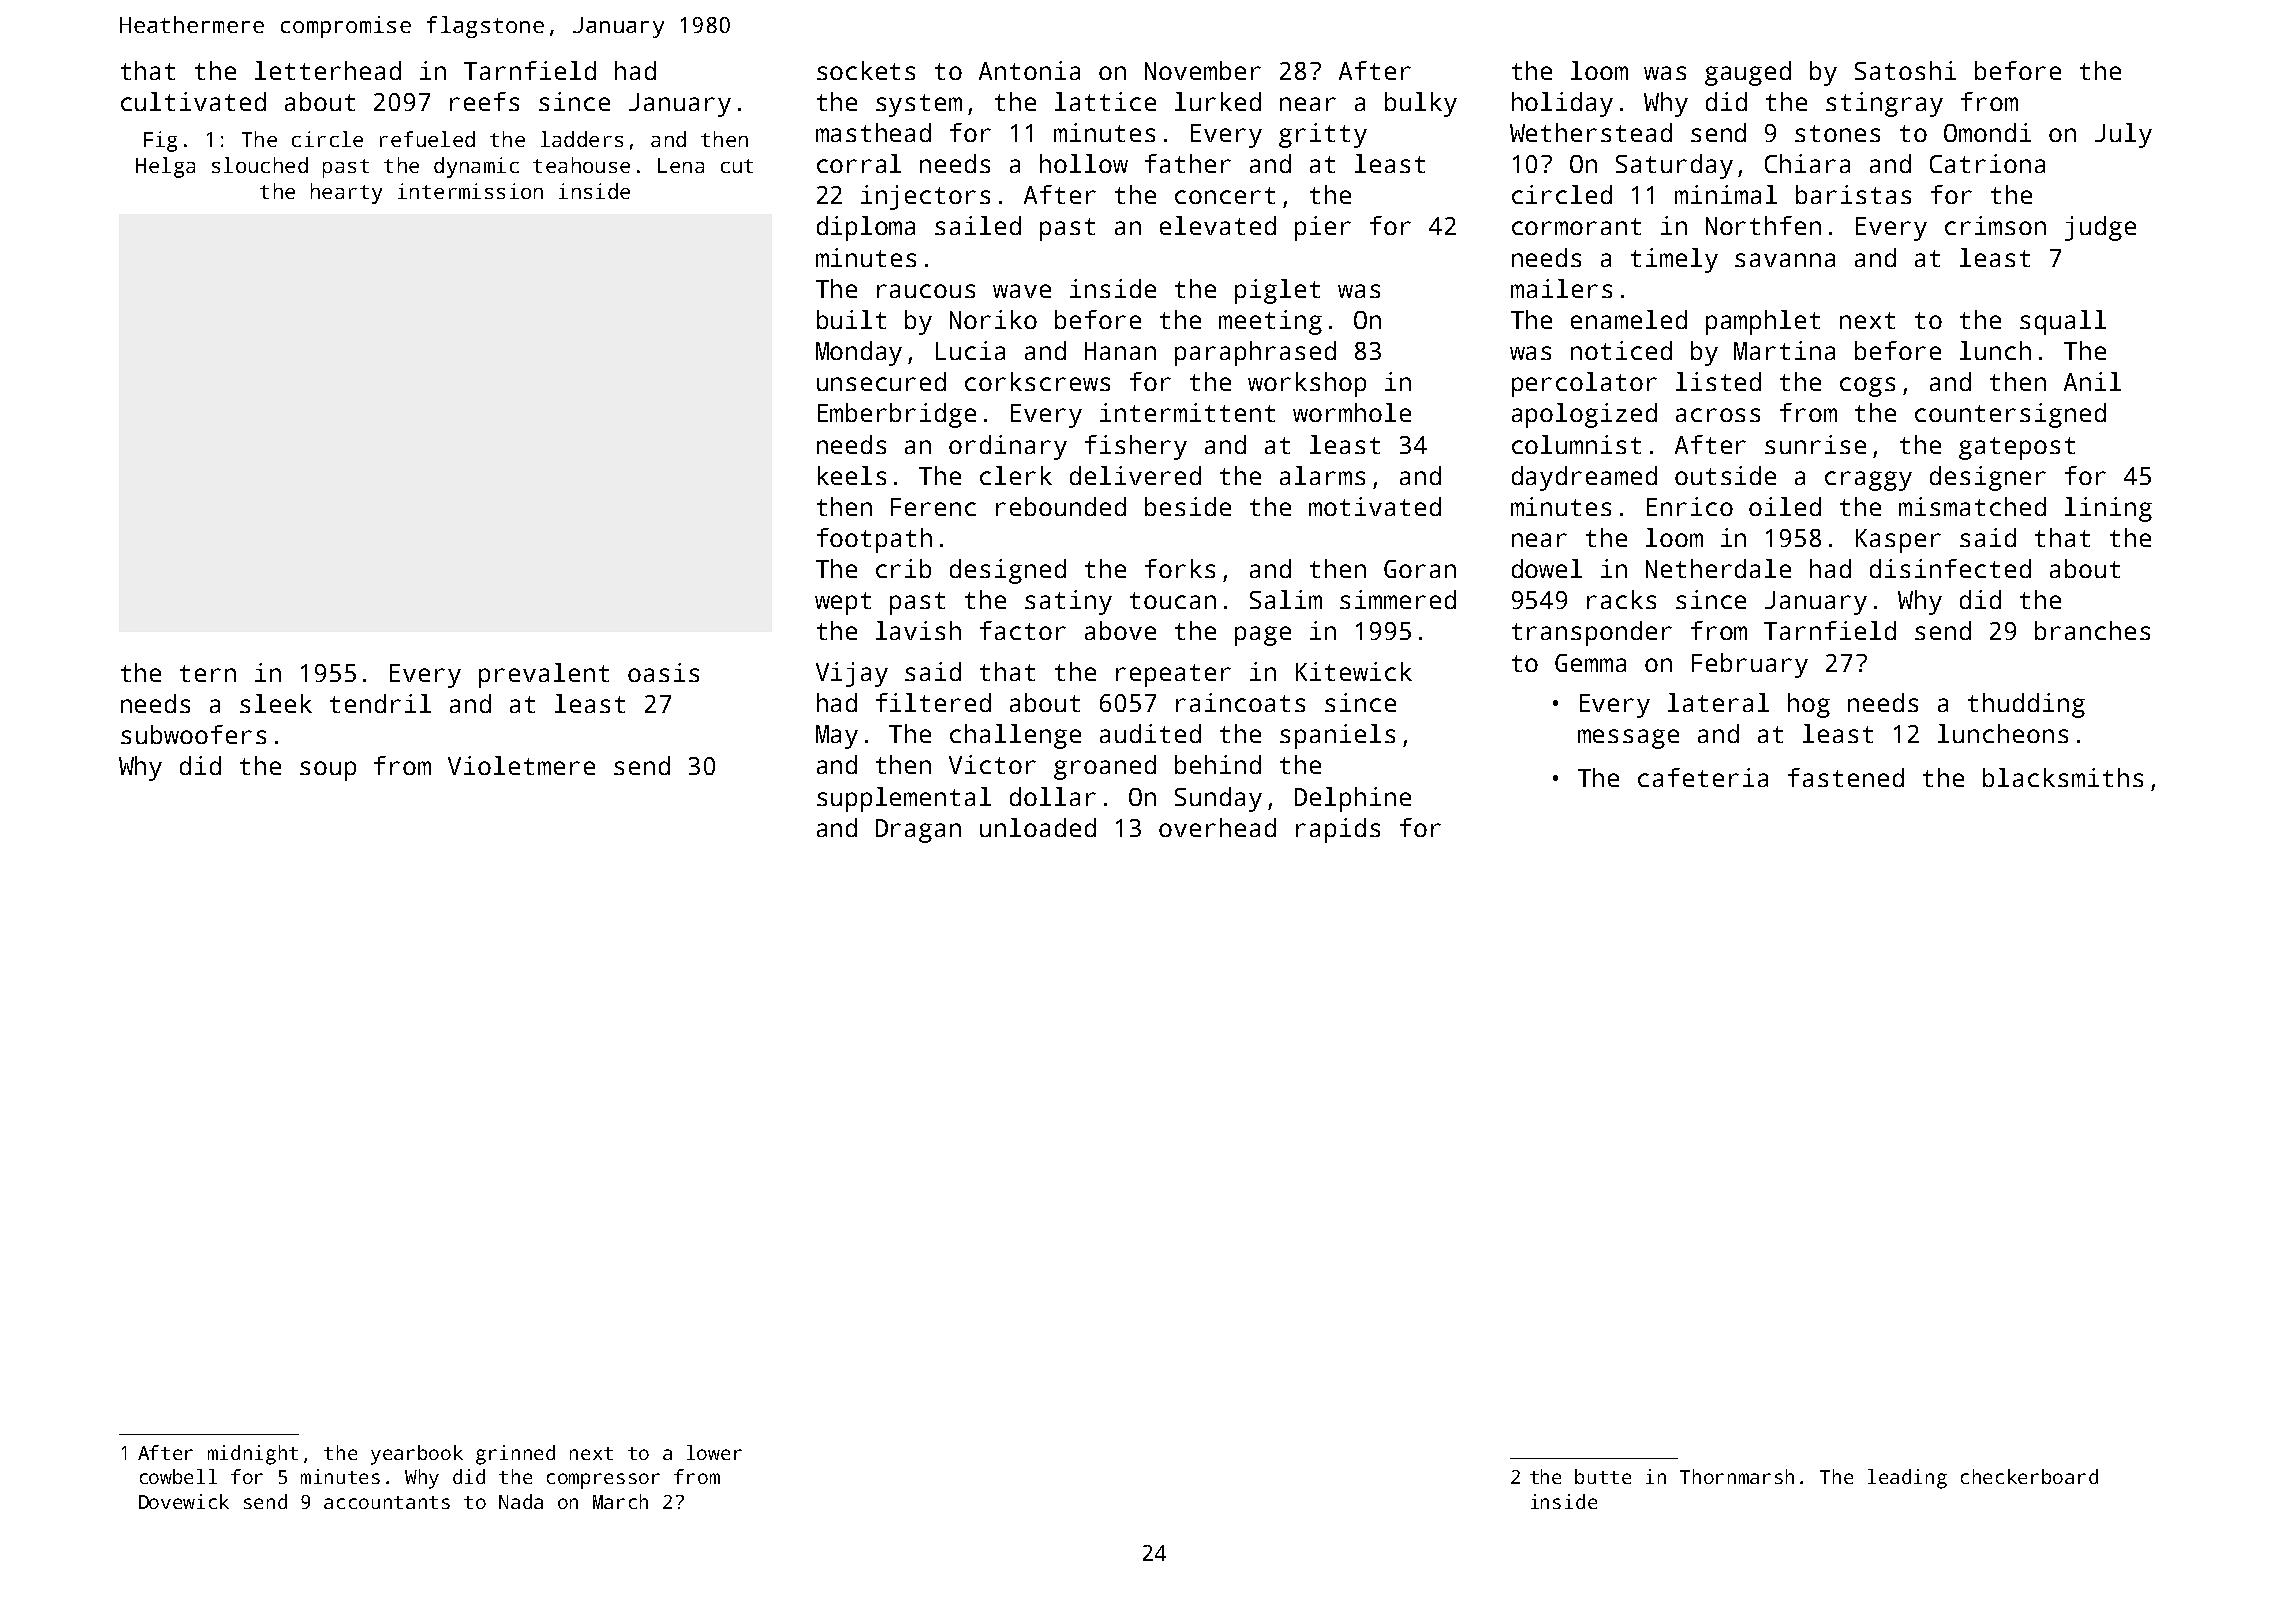 This document has height=1614, width=2282. I want to click on letterhead, so click(328, 70).
